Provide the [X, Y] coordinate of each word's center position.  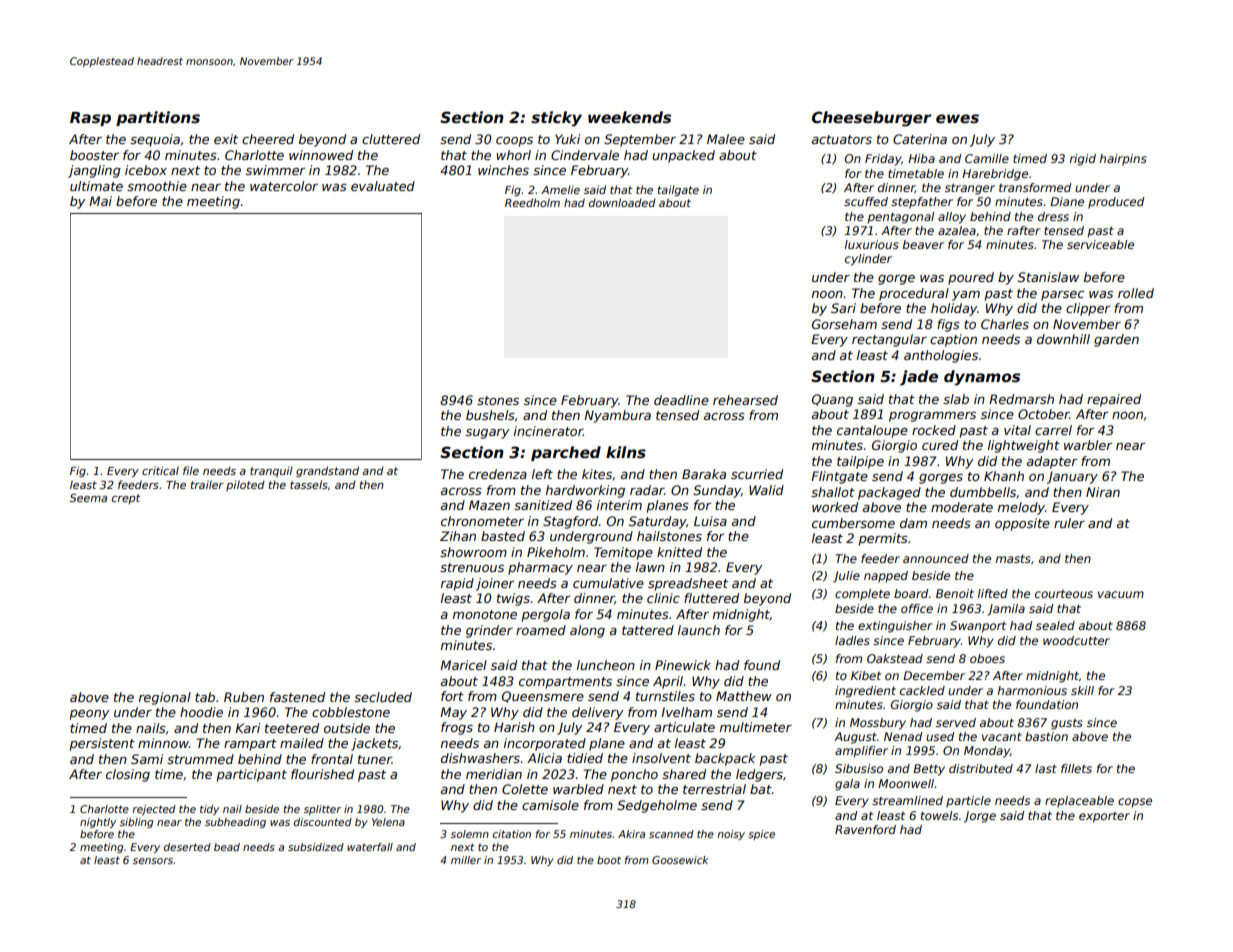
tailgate [678, 190]
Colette [525, 789]
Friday [883, 160]
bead [227, 847]
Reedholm [532, 202]
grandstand [327, 471]
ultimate [96, 186]
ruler [1069, 523]
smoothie [157, 186]
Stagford [570, 522]
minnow [163, 743]
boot [609, 860]
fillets [1076, 768]
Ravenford [865, 829]
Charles [1005, 324]
